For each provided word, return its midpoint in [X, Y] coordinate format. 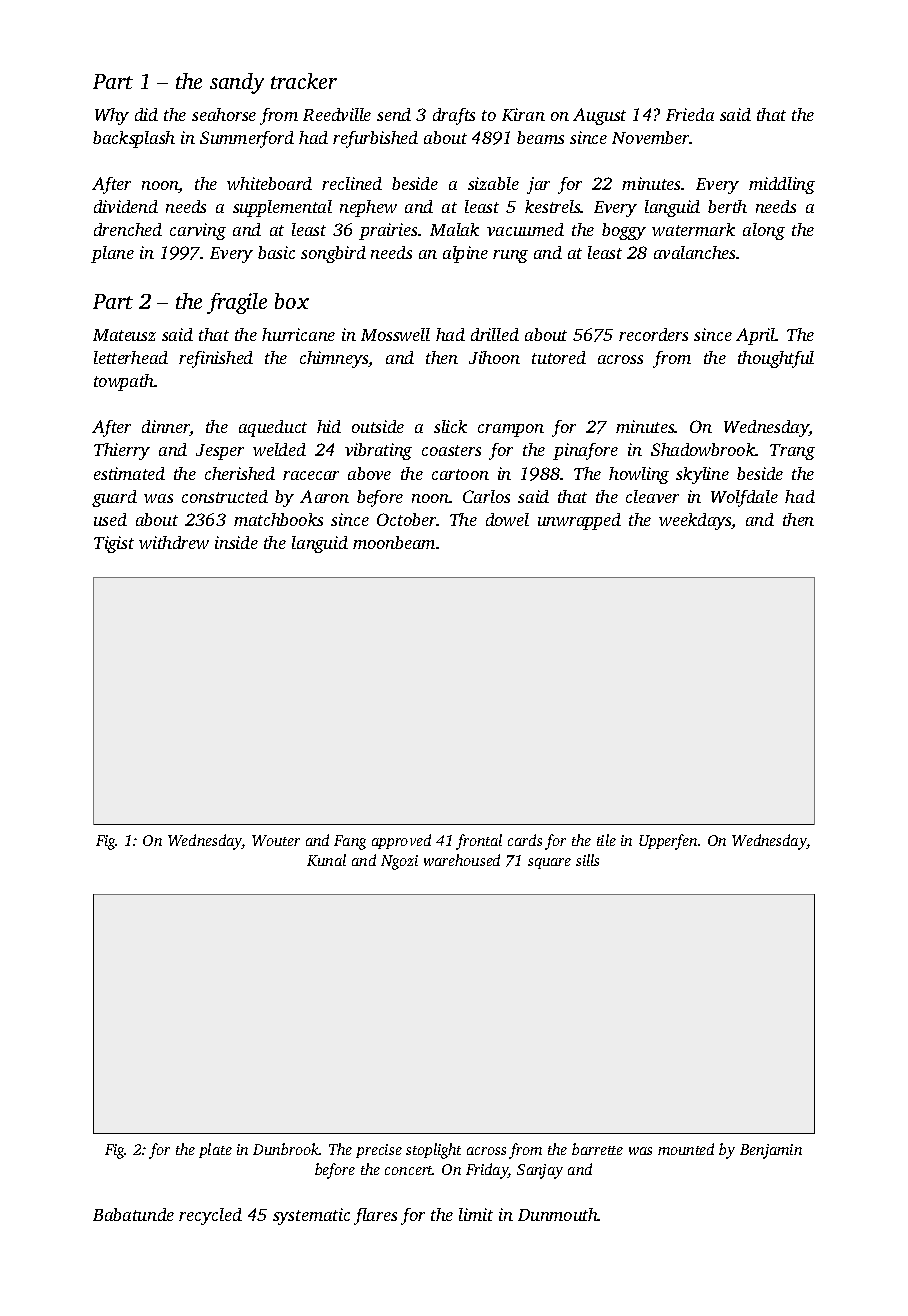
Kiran [523, 114]
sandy [237, 83]
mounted [686, 1149]
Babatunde [133, 1214]
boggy [624, 231]
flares [375, 1216]
